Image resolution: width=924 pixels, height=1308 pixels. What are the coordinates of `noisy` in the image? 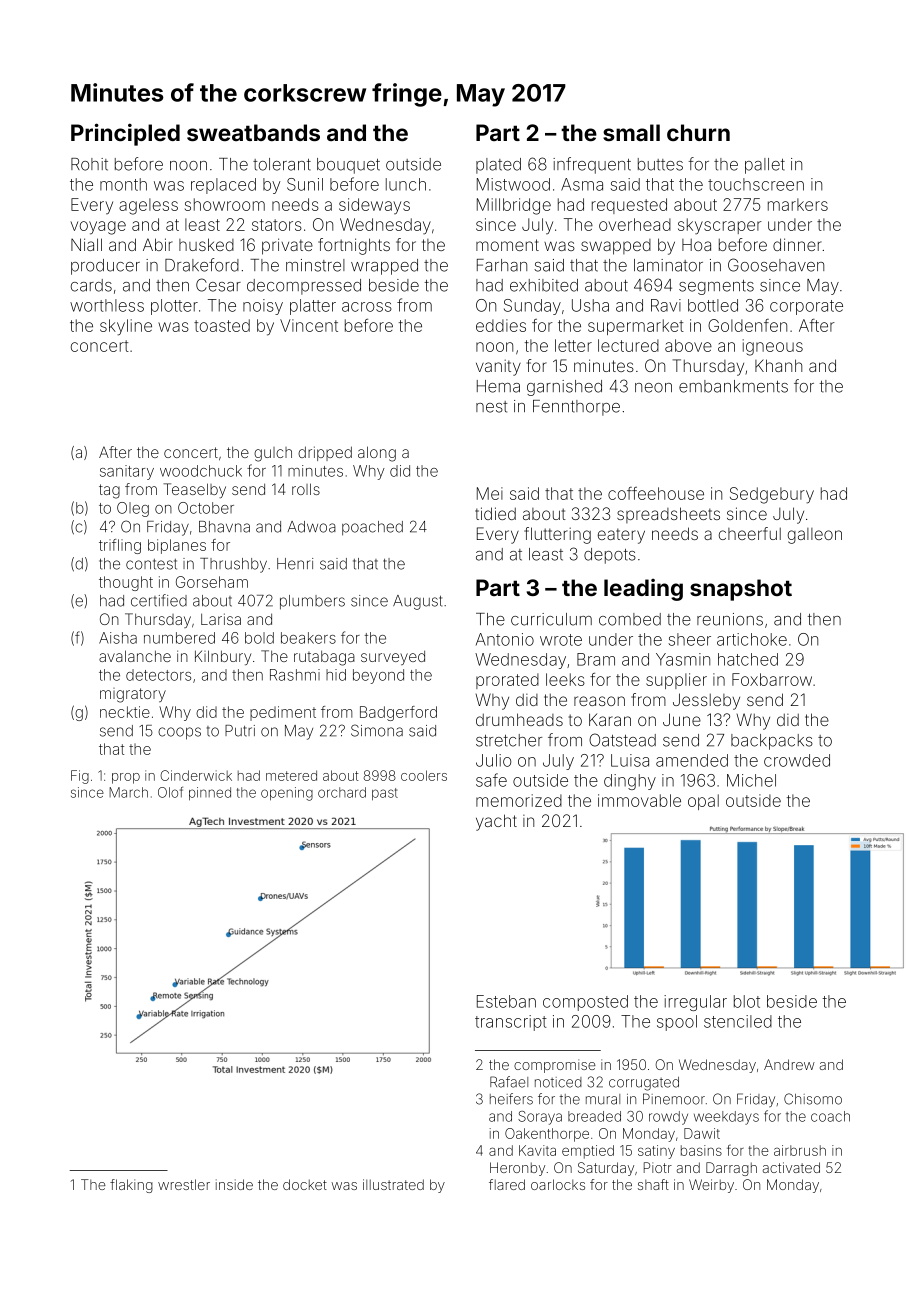 It's located at (263, 307).
